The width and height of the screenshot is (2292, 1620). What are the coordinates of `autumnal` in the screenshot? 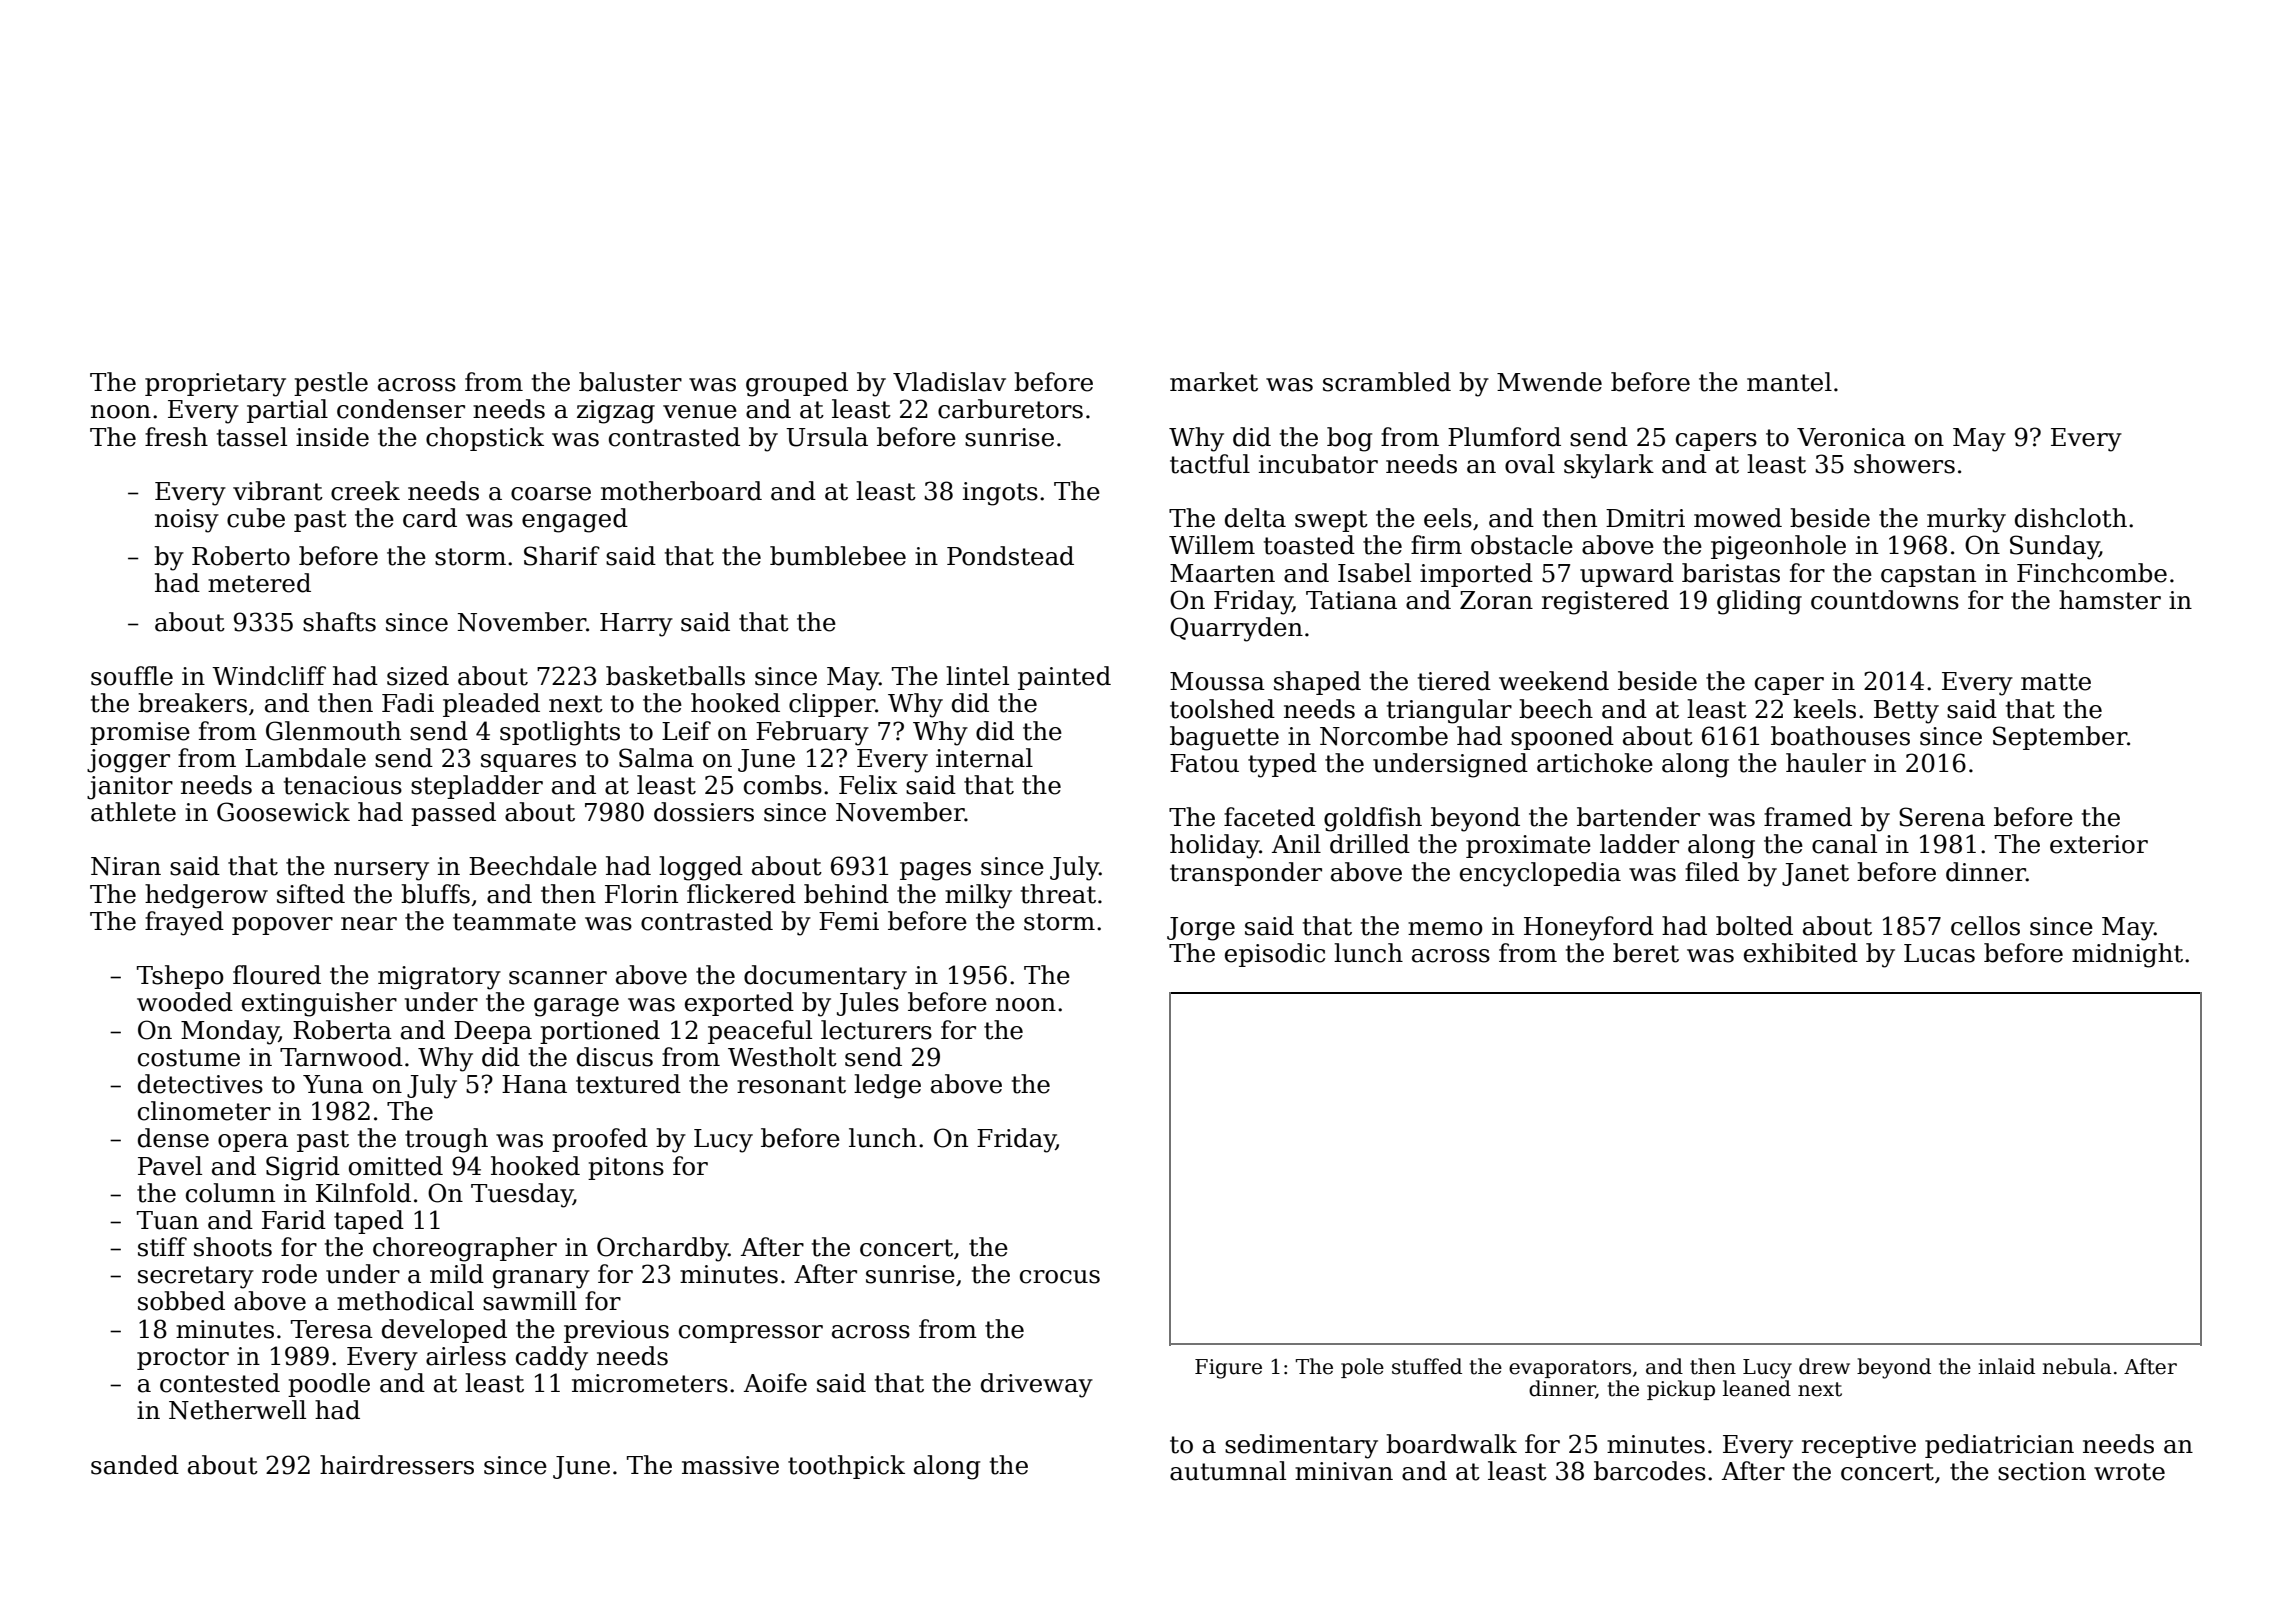 It's located at (1228, 1471).
